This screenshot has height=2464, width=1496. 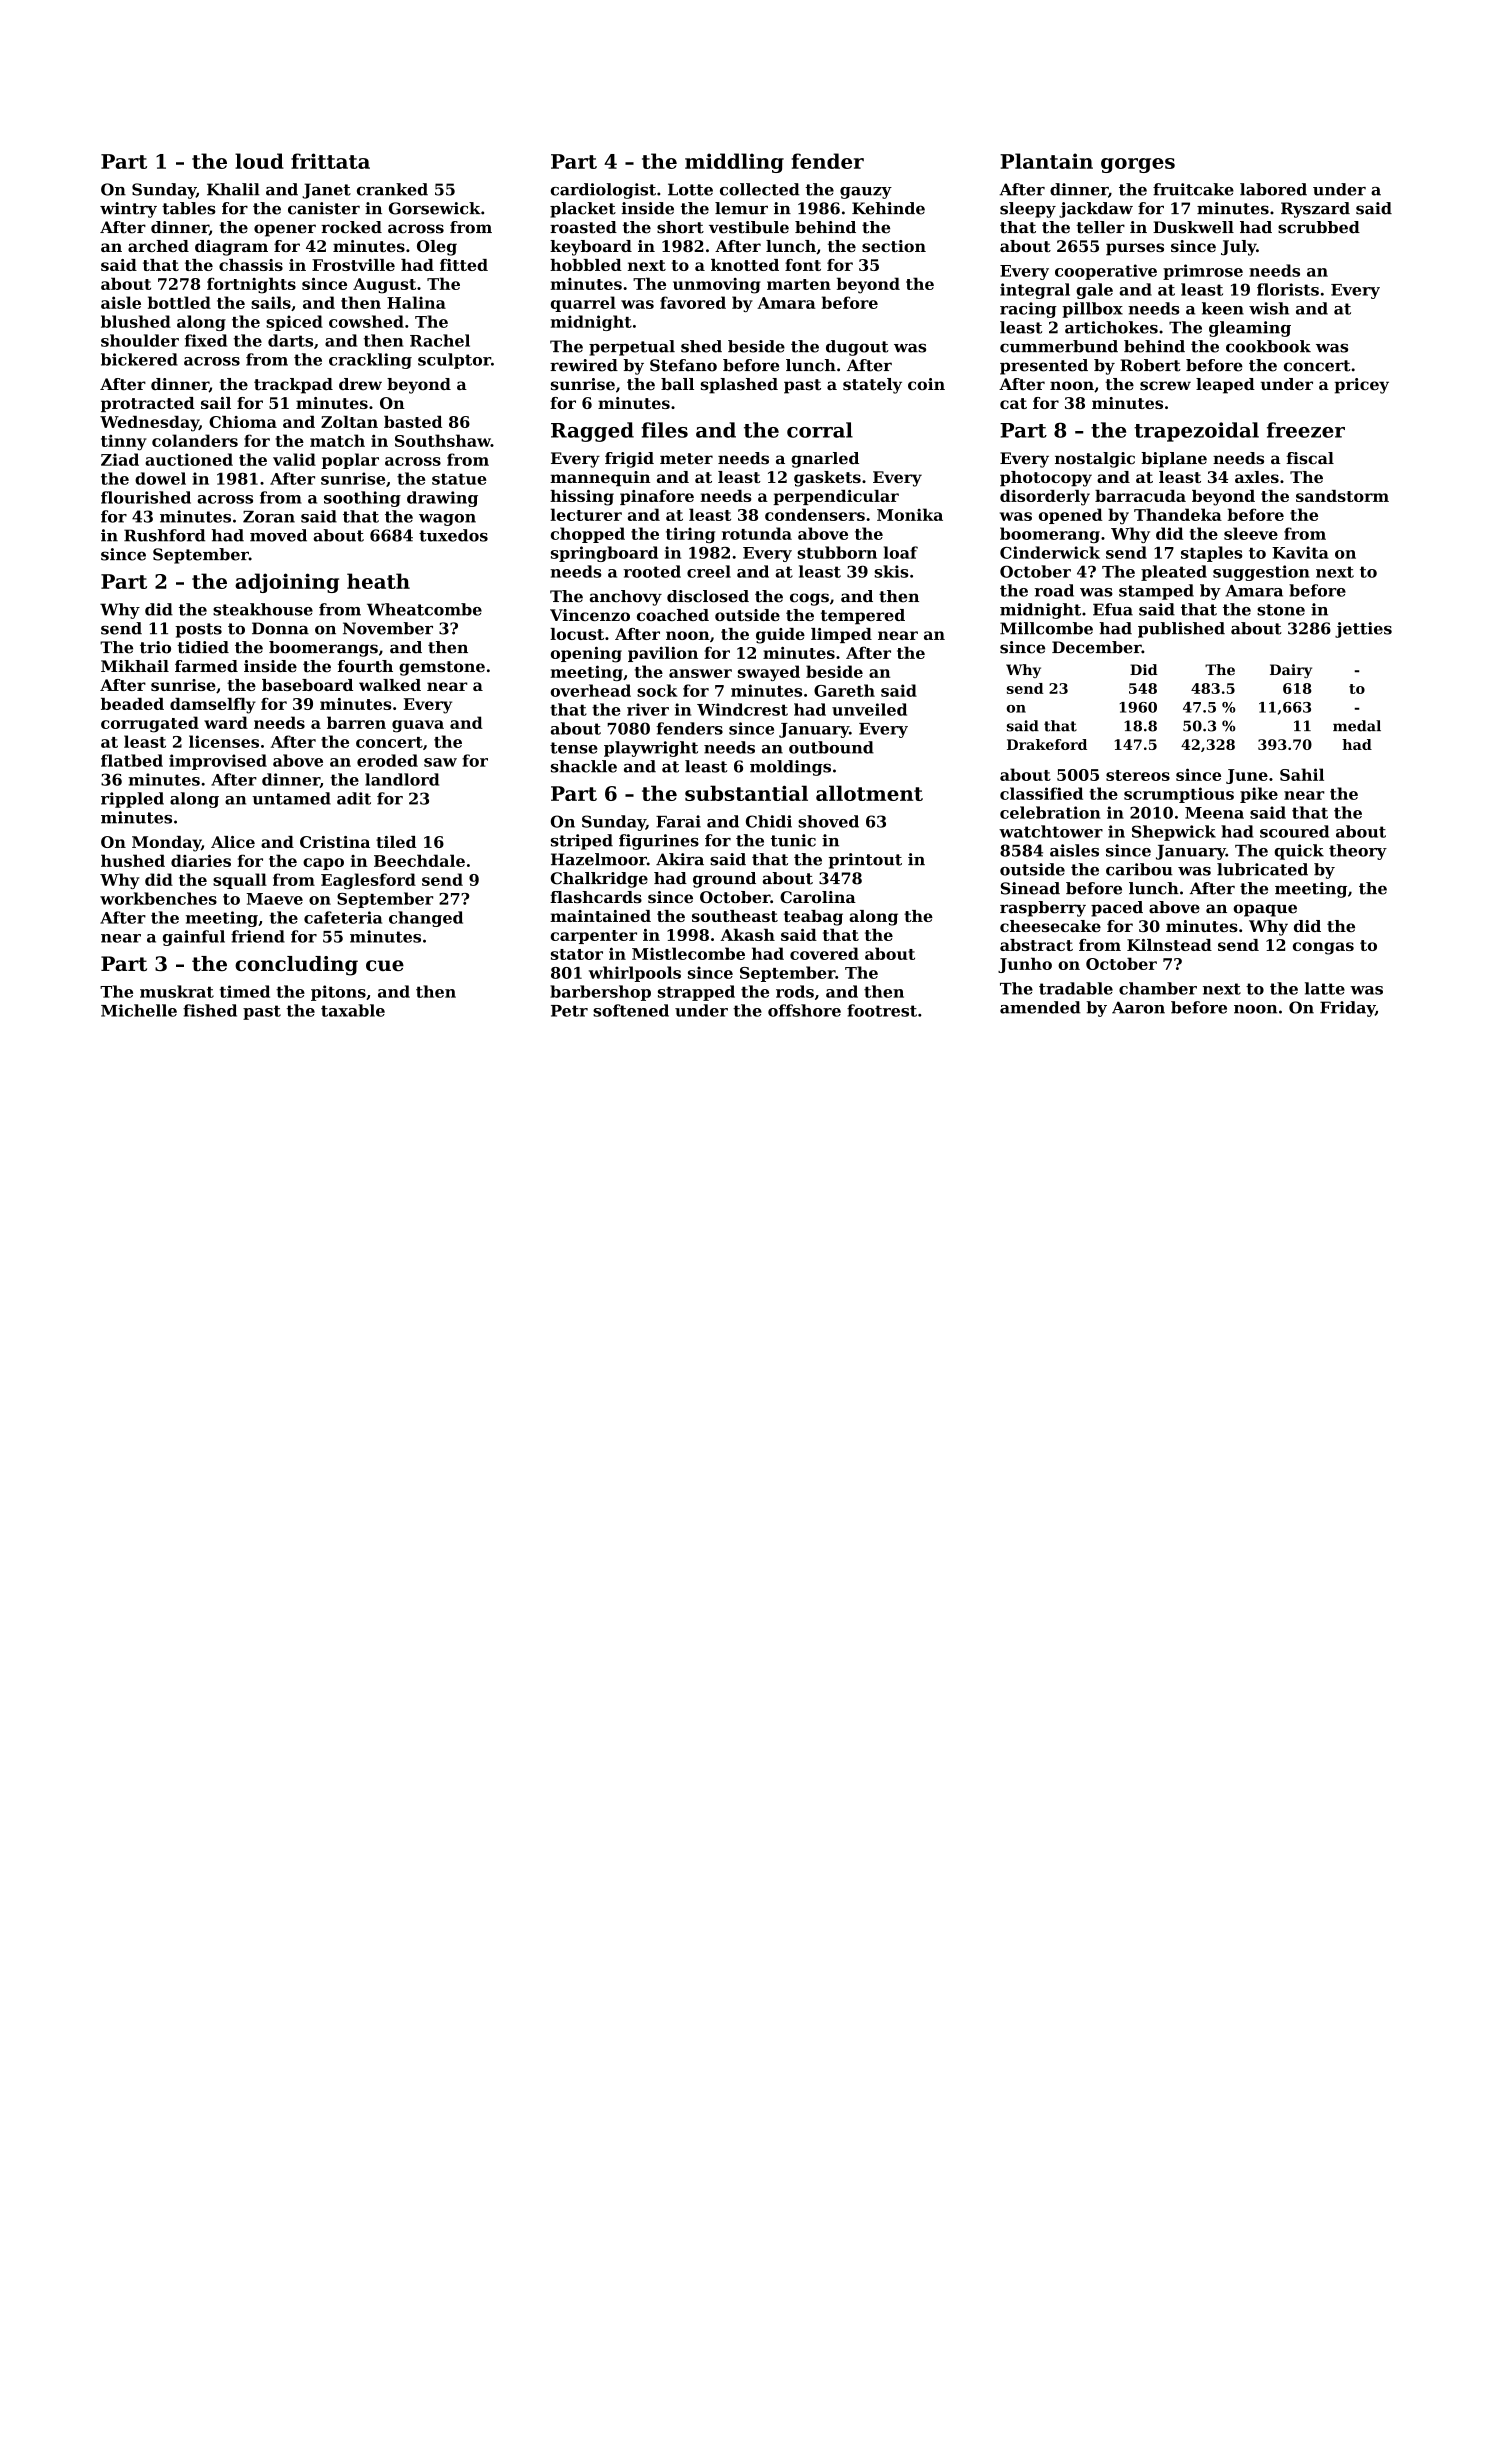 I want to click on steakhouse, so click(x=263, y=609).
